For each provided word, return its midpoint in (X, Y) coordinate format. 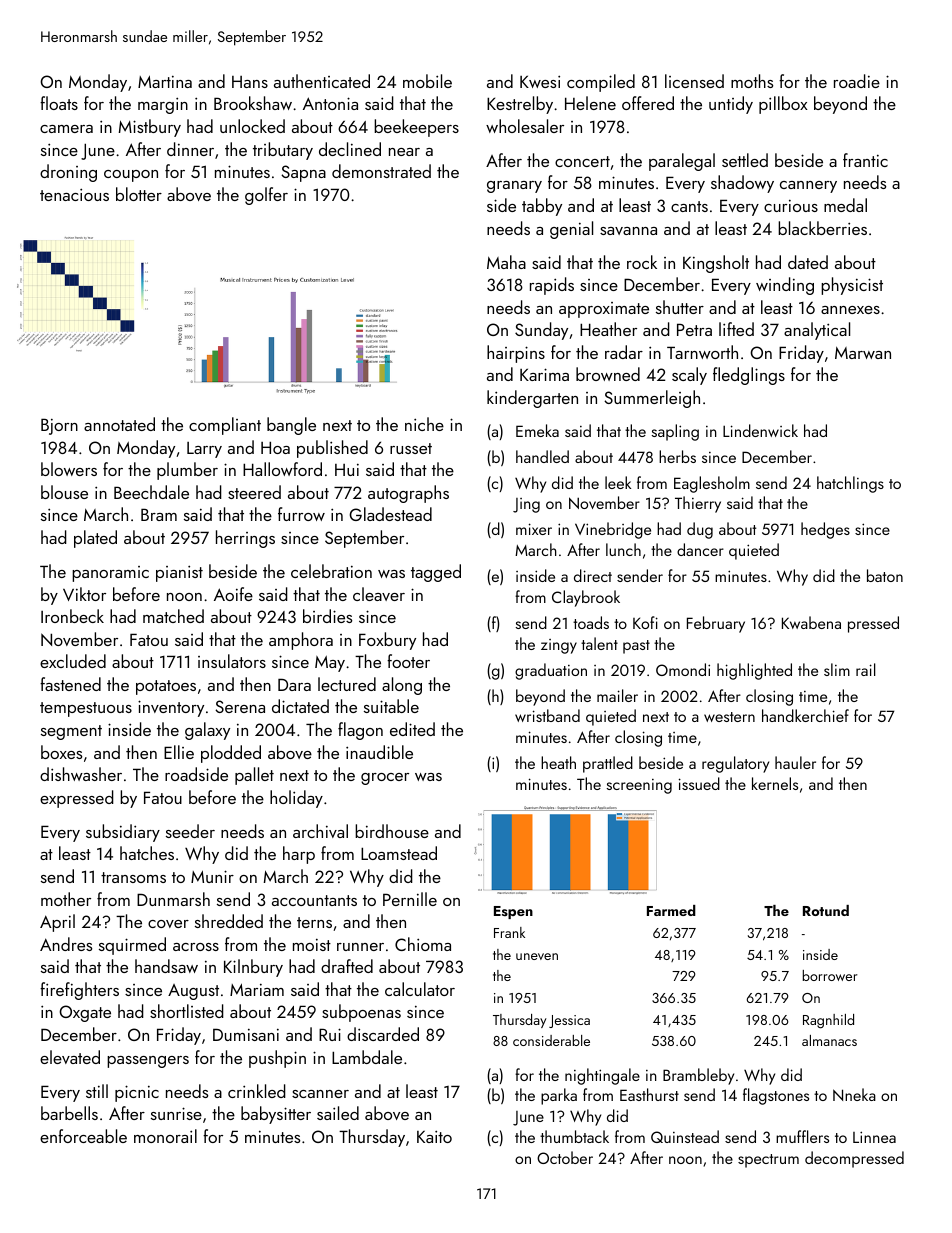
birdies (327, 616)
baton (885, 575)
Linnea (874, 1137)
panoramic (110, 574)
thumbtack (574, 1136)
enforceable (83, 1136)
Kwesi (540, 81)
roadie (857, 81)
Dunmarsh (173, 899)
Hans (250, 82)
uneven (537, 956)
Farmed (671, 910)
